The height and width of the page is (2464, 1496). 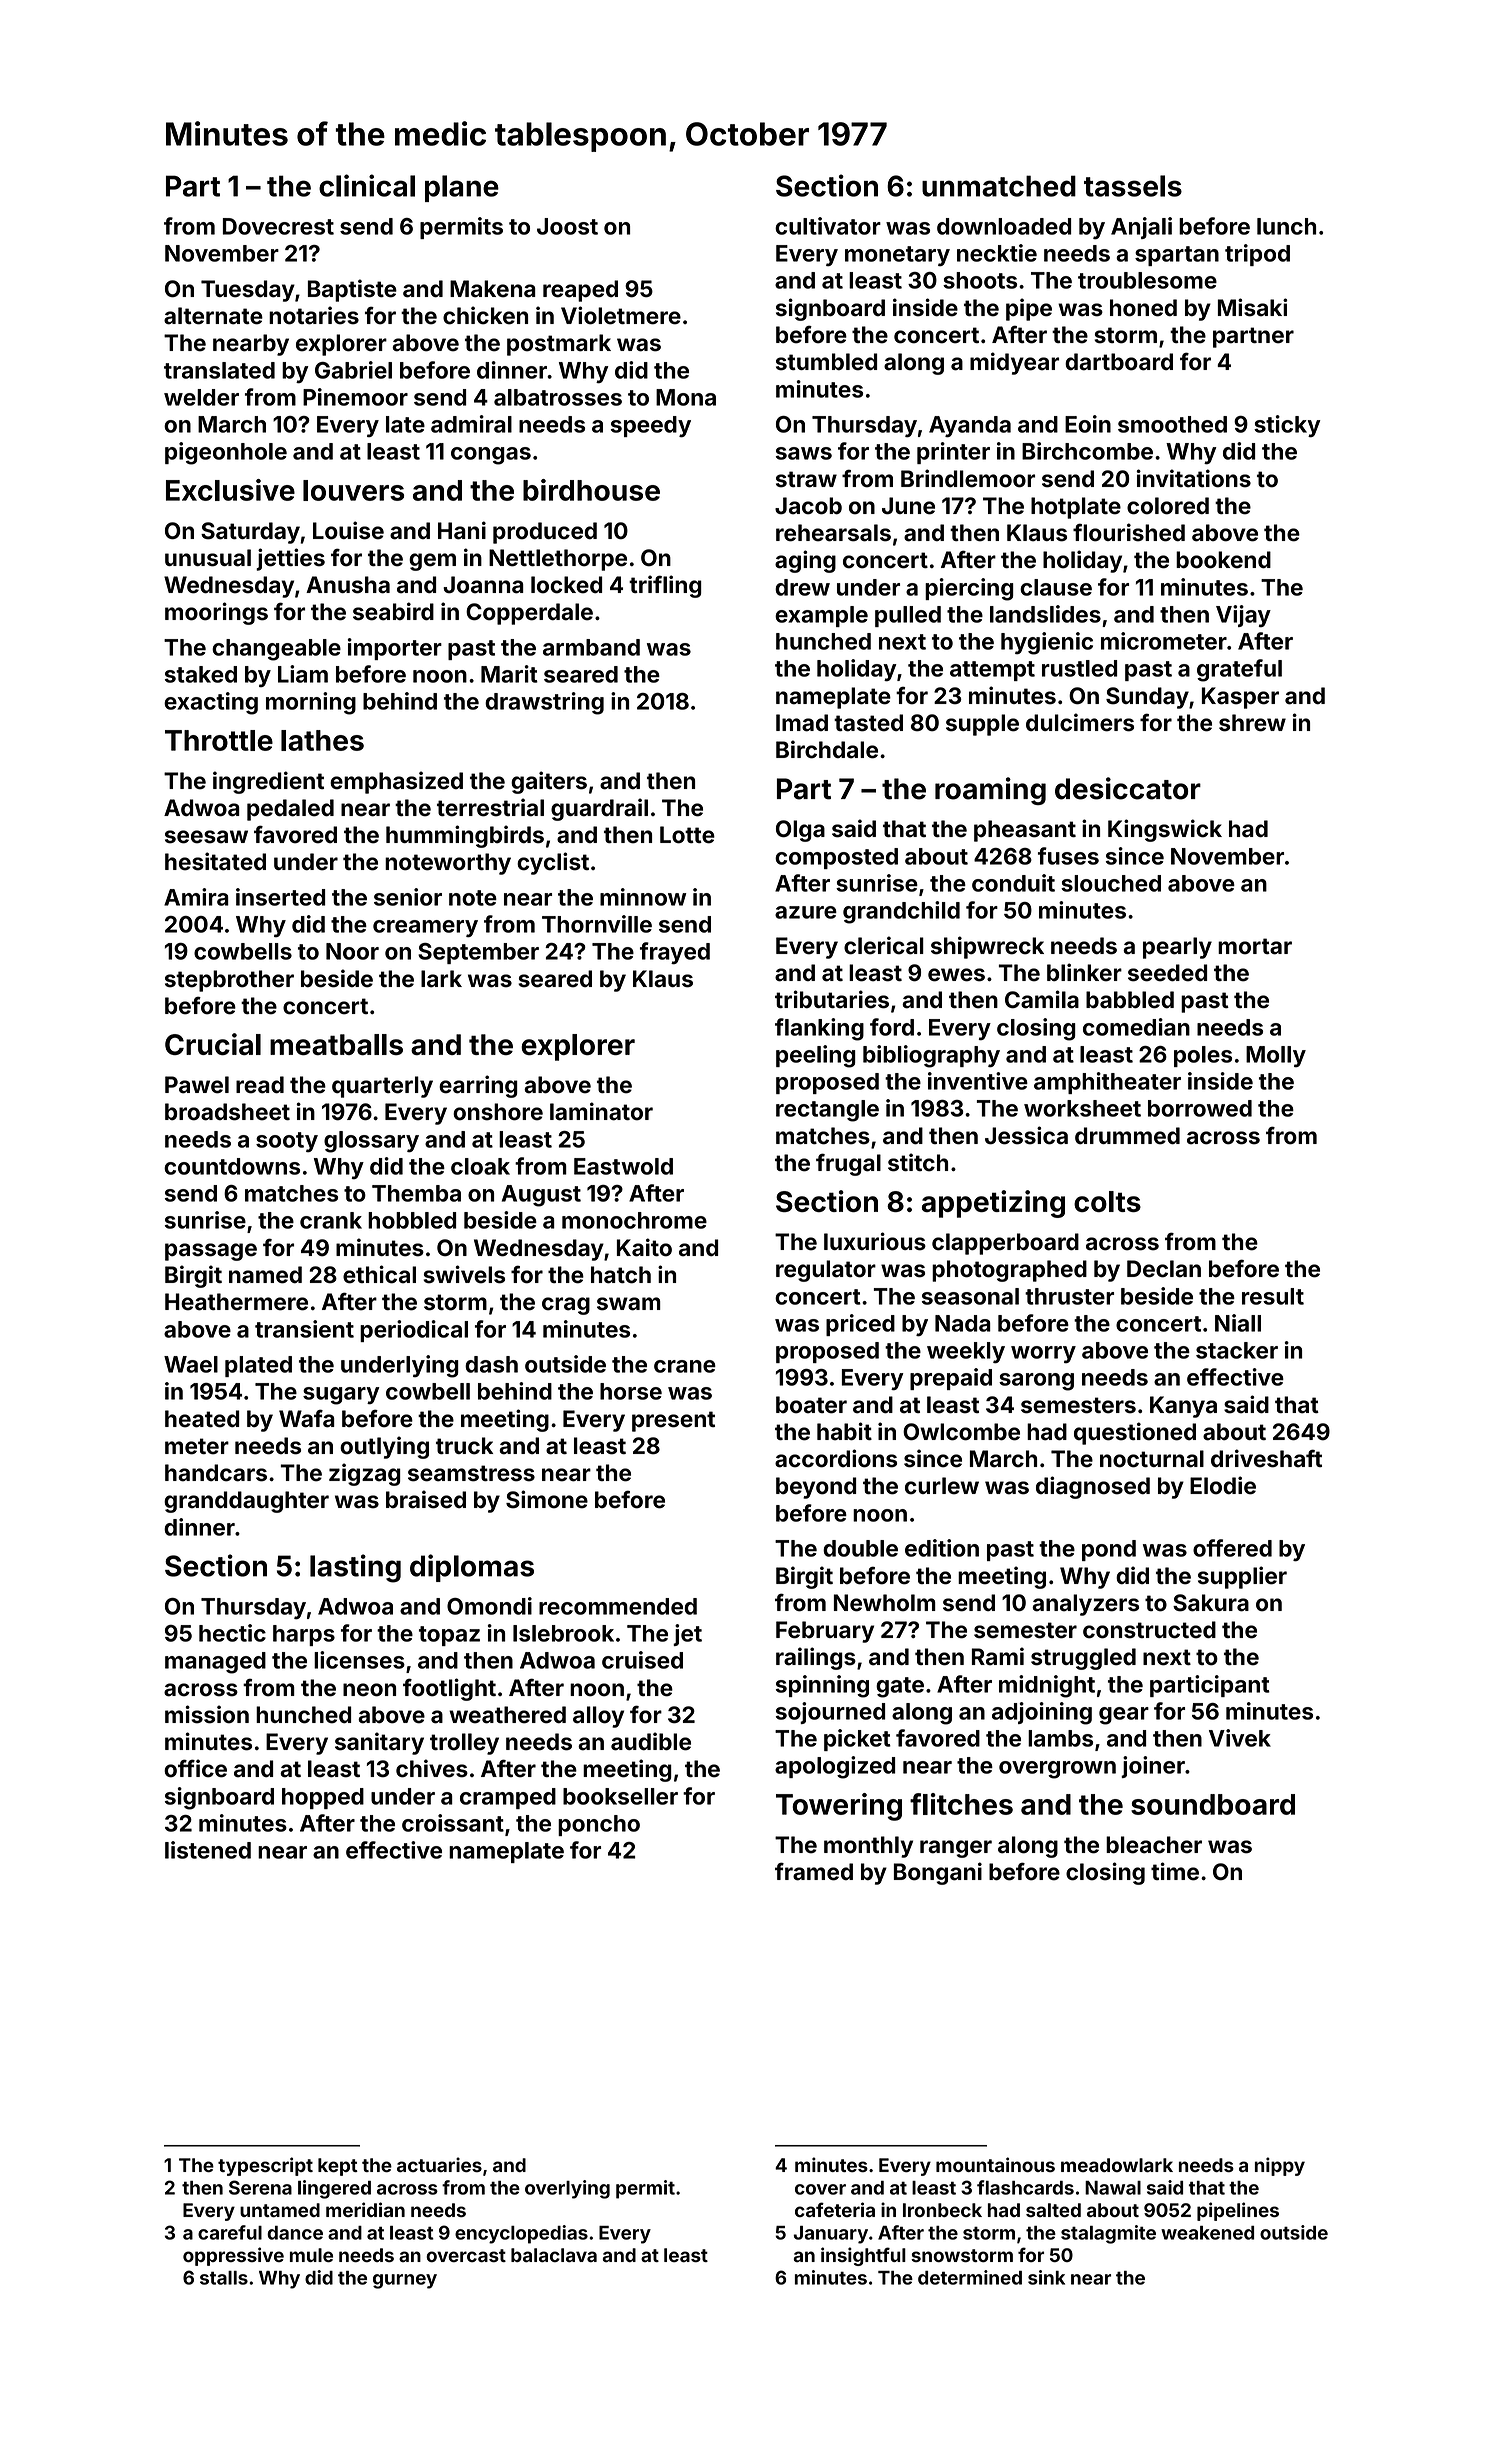 What do you see at coordinates (338, 2167) in the page?
I see `kept` at bounding box center [338, 2167].
